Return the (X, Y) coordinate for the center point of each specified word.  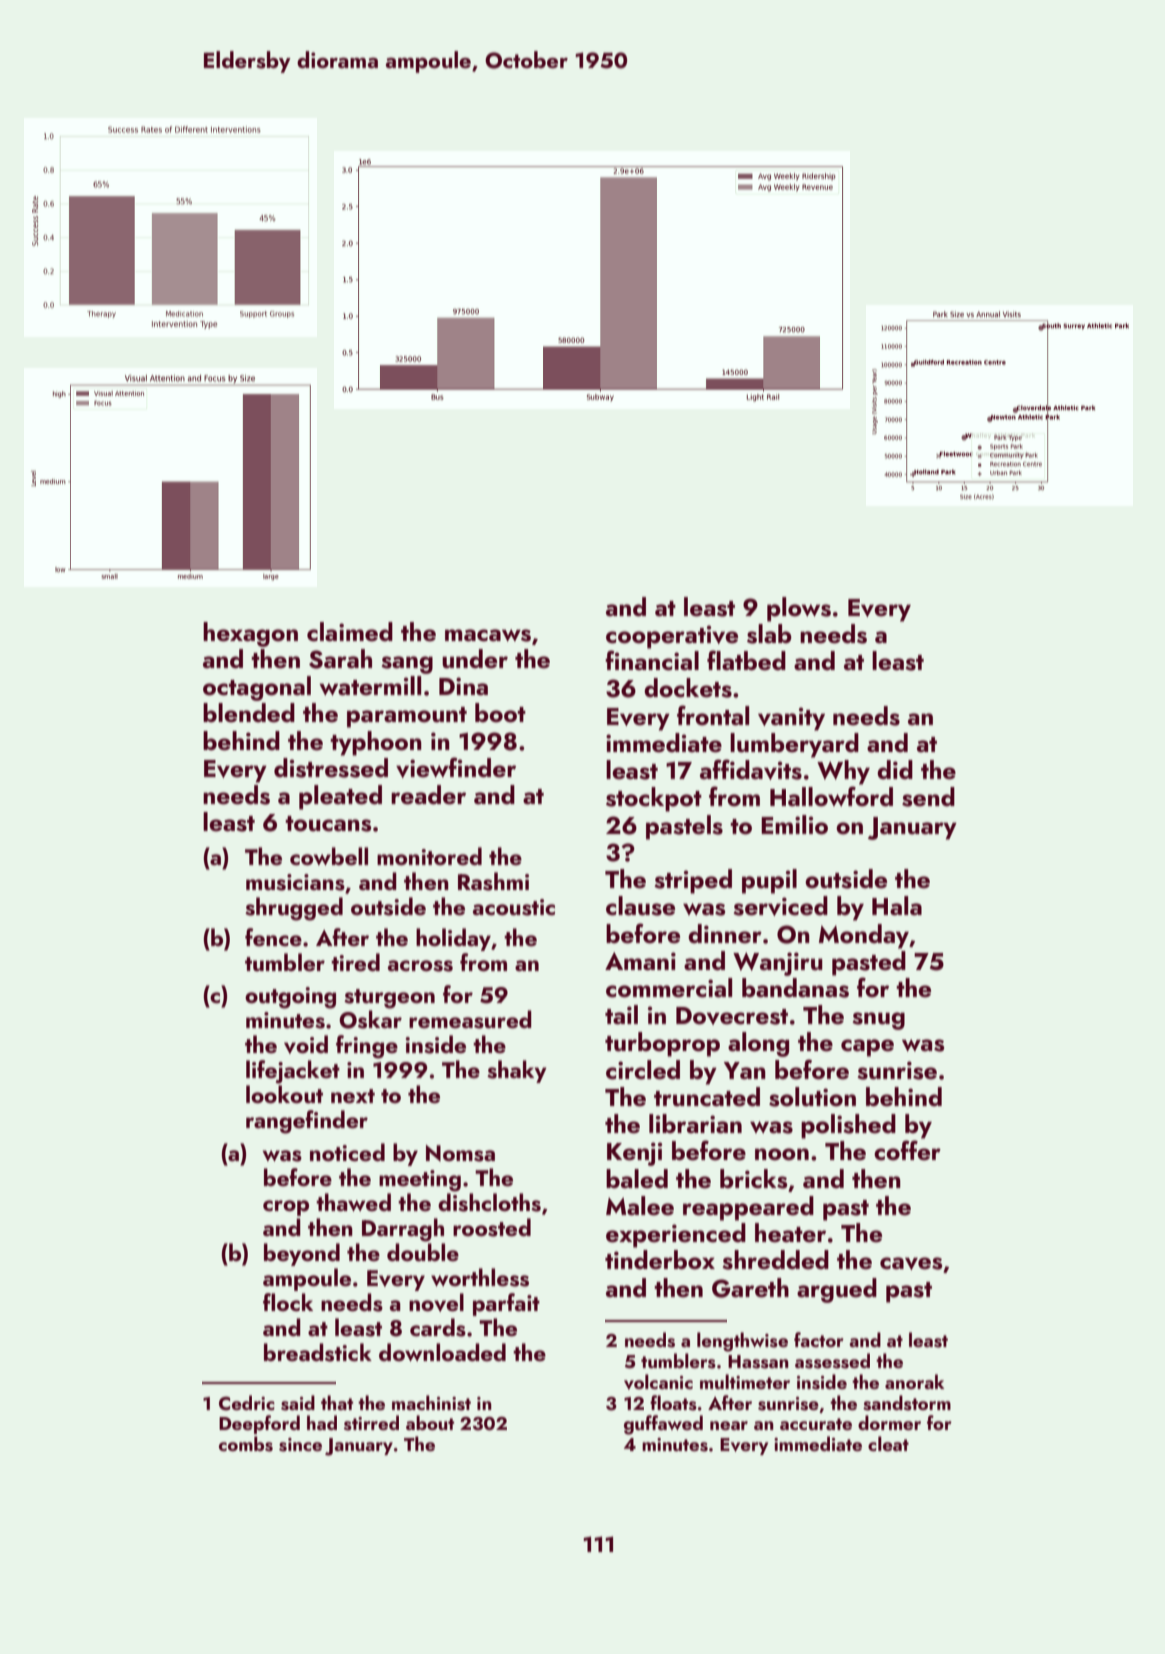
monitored (429, 856)
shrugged (294, 909)
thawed (353, 1202)
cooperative (672, 637)
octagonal (257, 688)
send (928, 797)
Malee (640, 1206)
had (322, 1422)
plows (799, 609)
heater (790, 1233)
